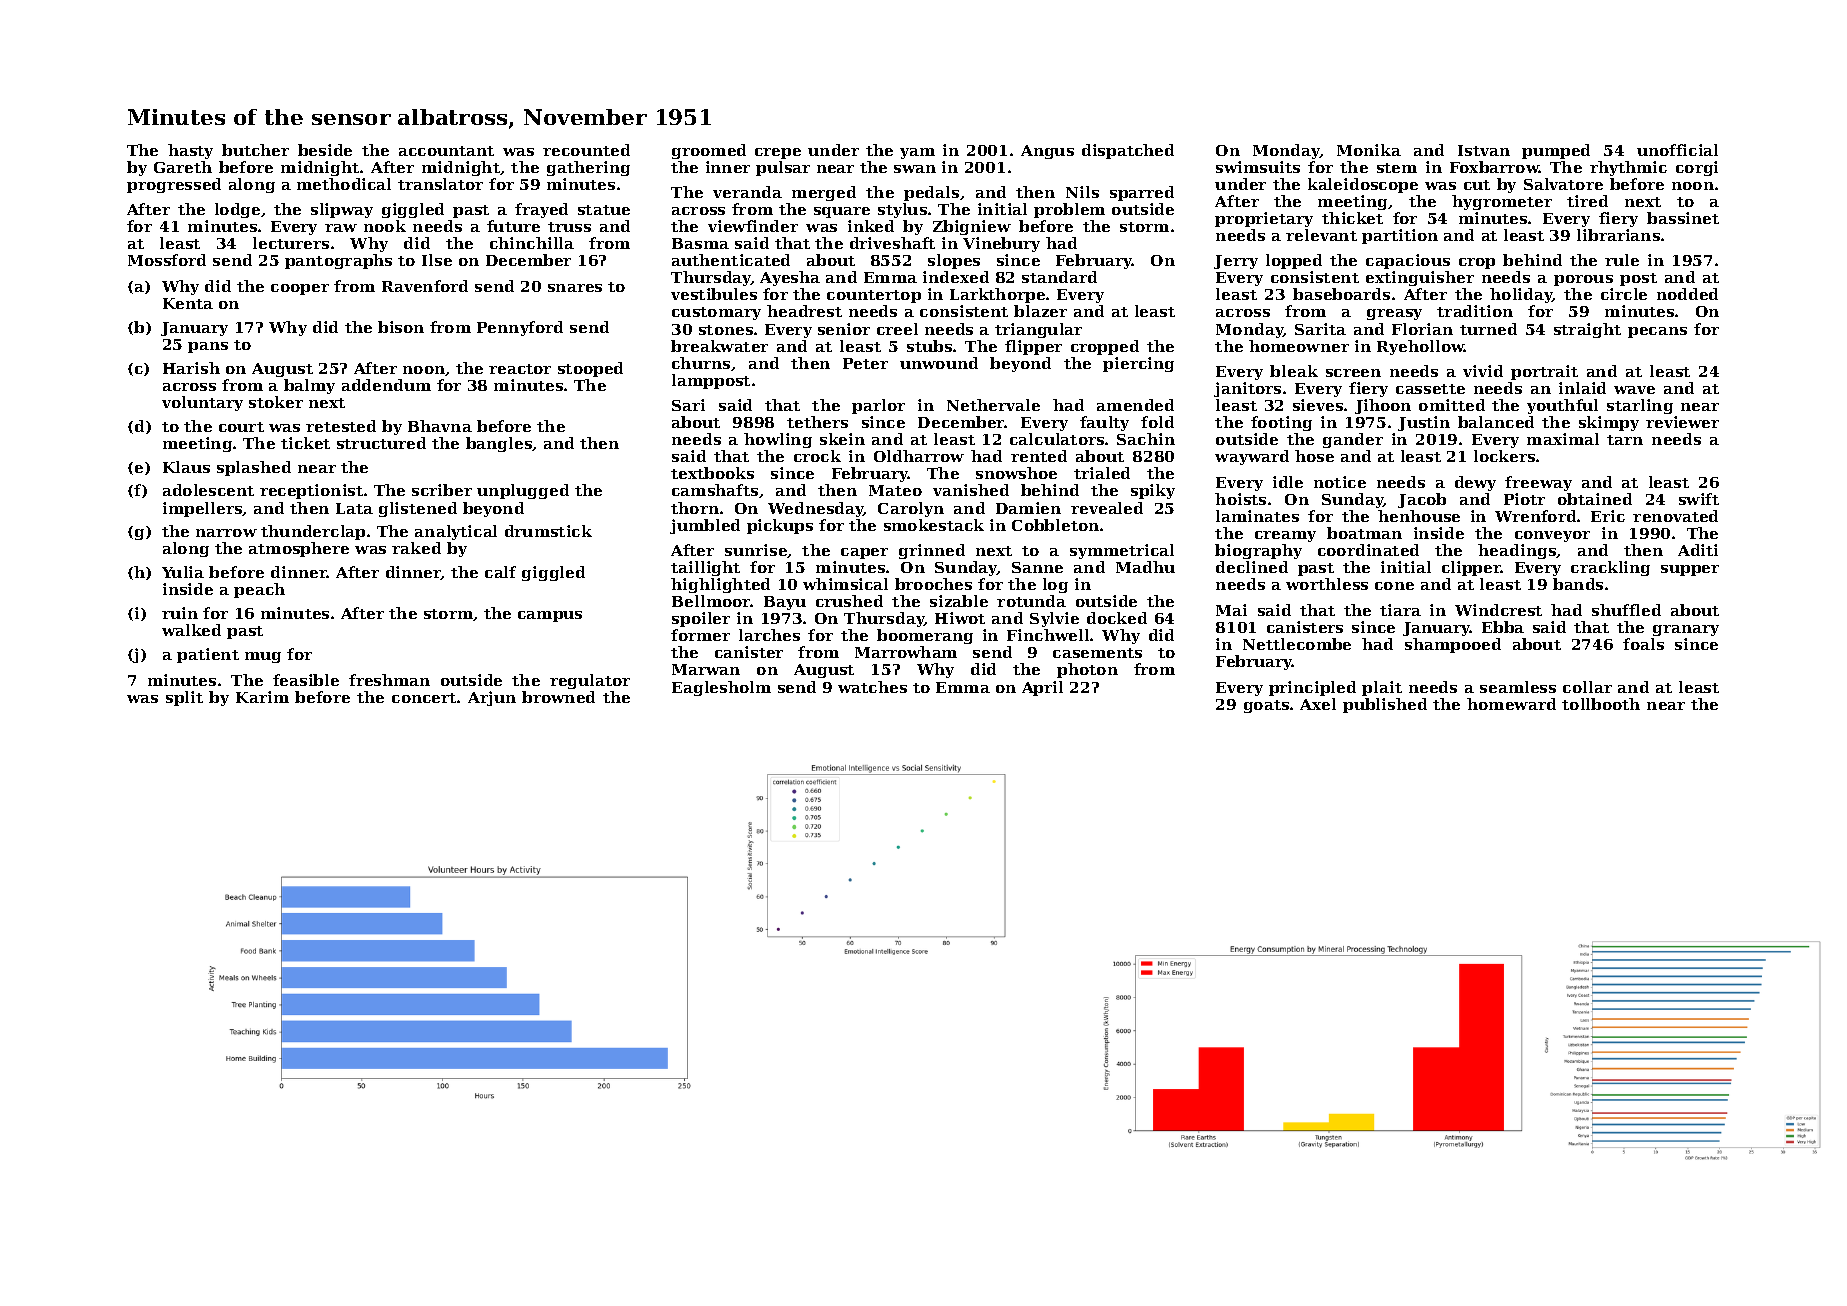 This screenshot has height=1306, width=1847. Describe the element at coordinates (747, 192) in the screenshot. I see `veranda` at that location.
